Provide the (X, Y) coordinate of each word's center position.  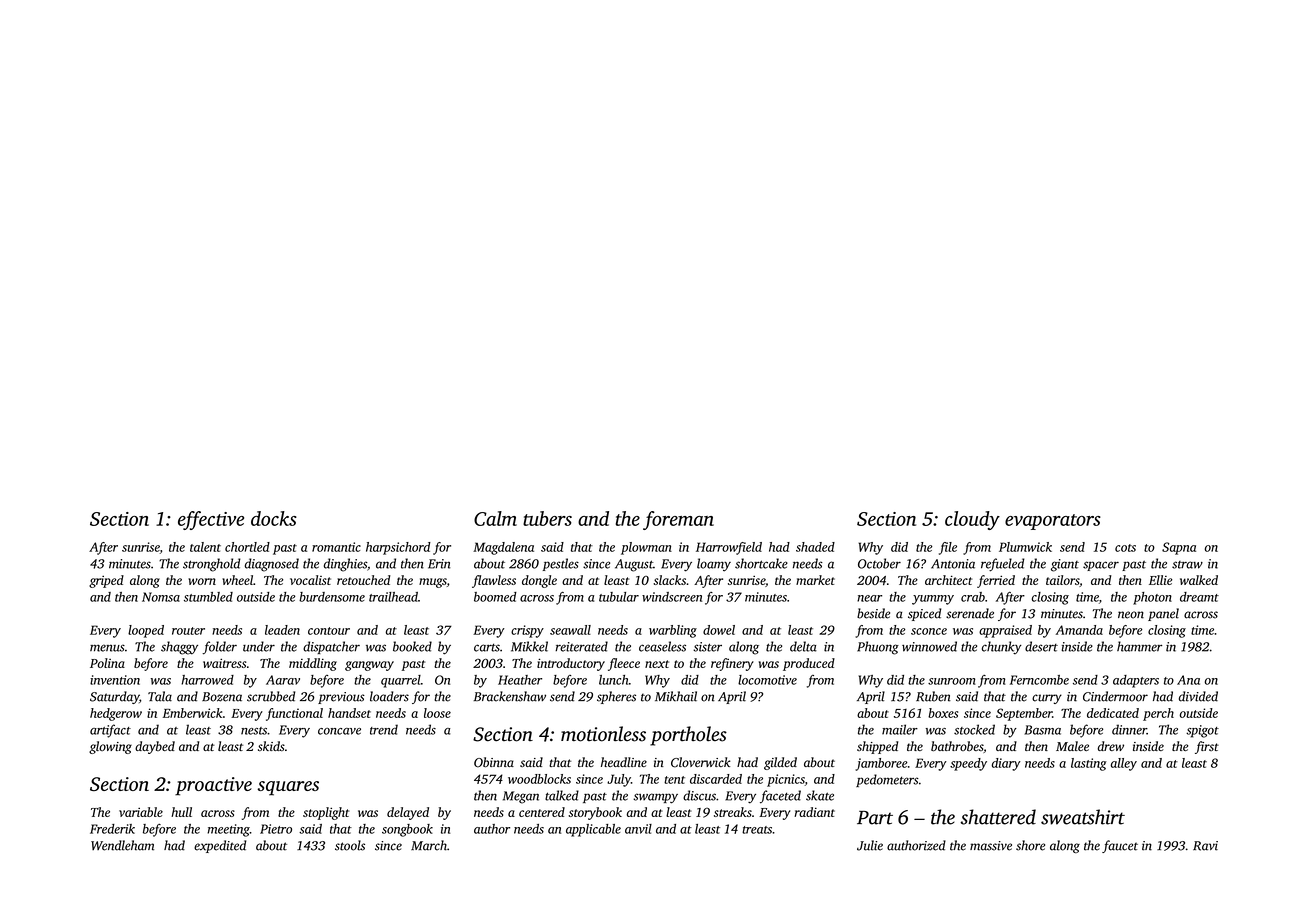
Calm (495, 518)
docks (274, 518)
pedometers (887, 780)
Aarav (283, 680)
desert (1041, 646)
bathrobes (957, 746)
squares (288, 788)
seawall (570, 630)
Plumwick (1025, 547)
